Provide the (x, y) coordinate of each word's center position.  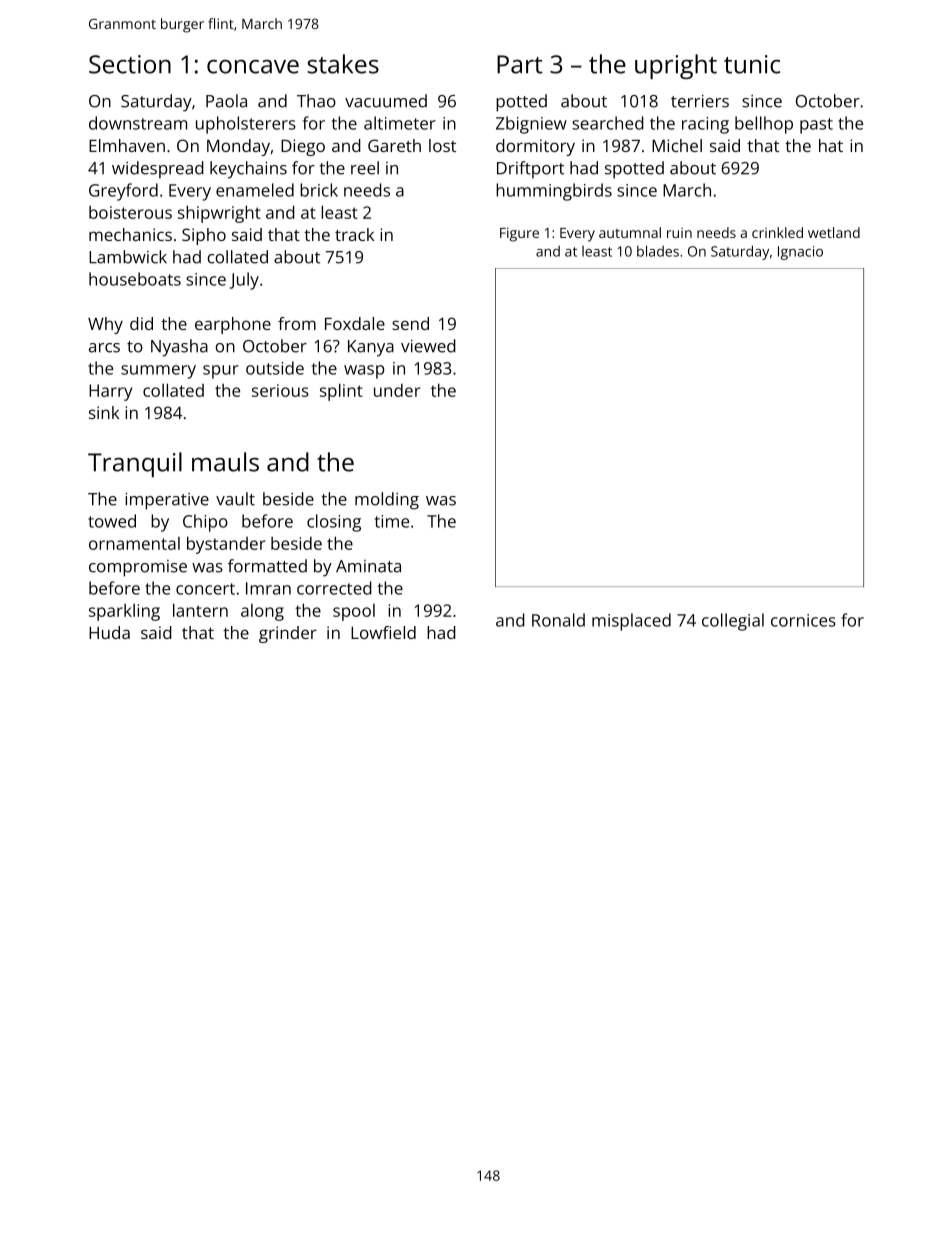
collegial (733, 622)
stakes (343, 64)
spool (354, 612)
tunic (752, 64)
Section (130, 64)
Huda (109, 632)
